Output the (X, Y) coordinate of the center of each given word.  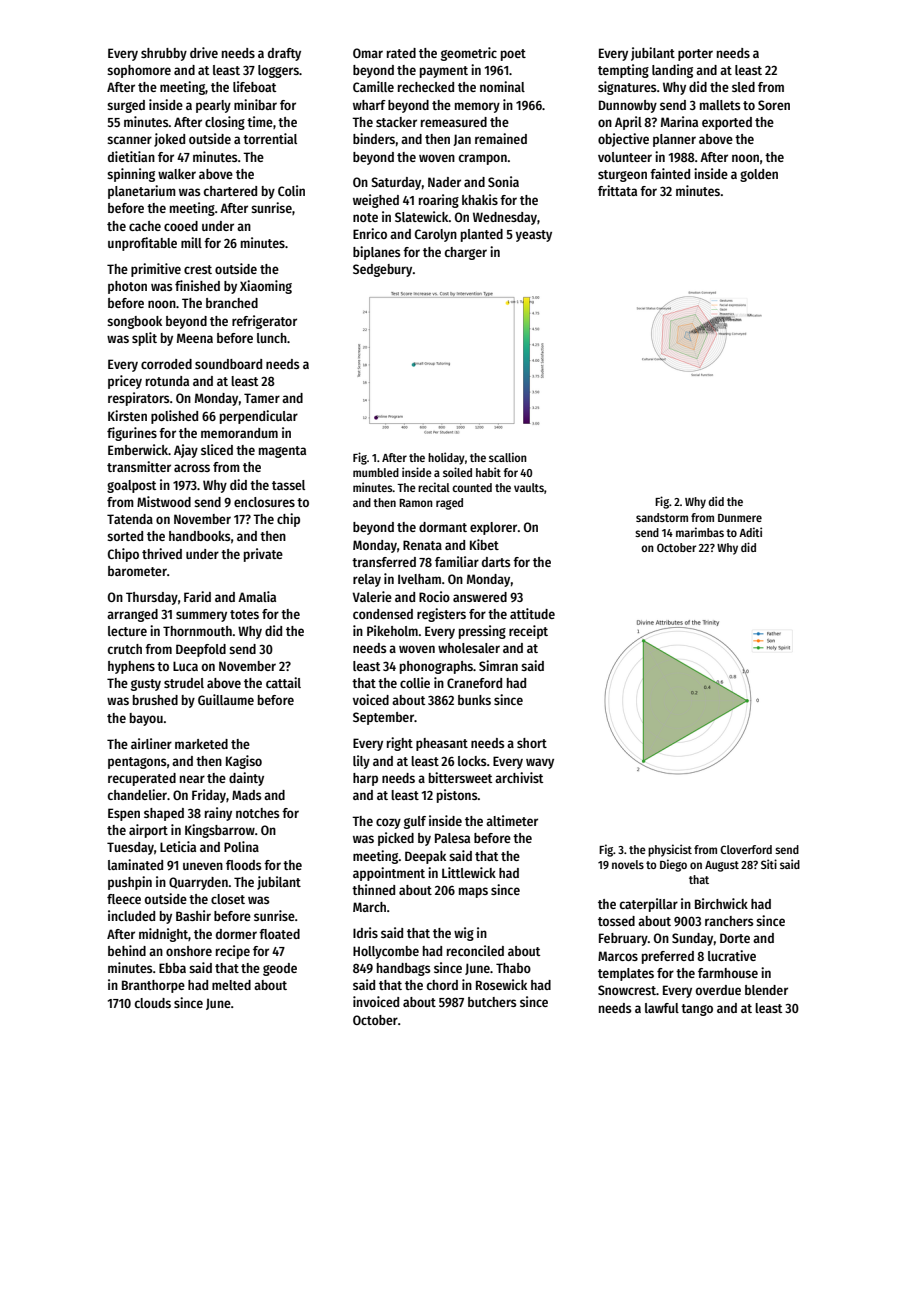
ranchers (729, 921)
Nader (444, 182)
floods (243, 865)
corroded (166, 364)
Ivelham (419, 579)
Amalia (257, 596)
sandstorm (662, 517)
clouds (153, 1003)
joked (169, 140)
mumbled (376, 472)
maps (473, 892)
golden (759, 175)
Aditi (750, 532)
